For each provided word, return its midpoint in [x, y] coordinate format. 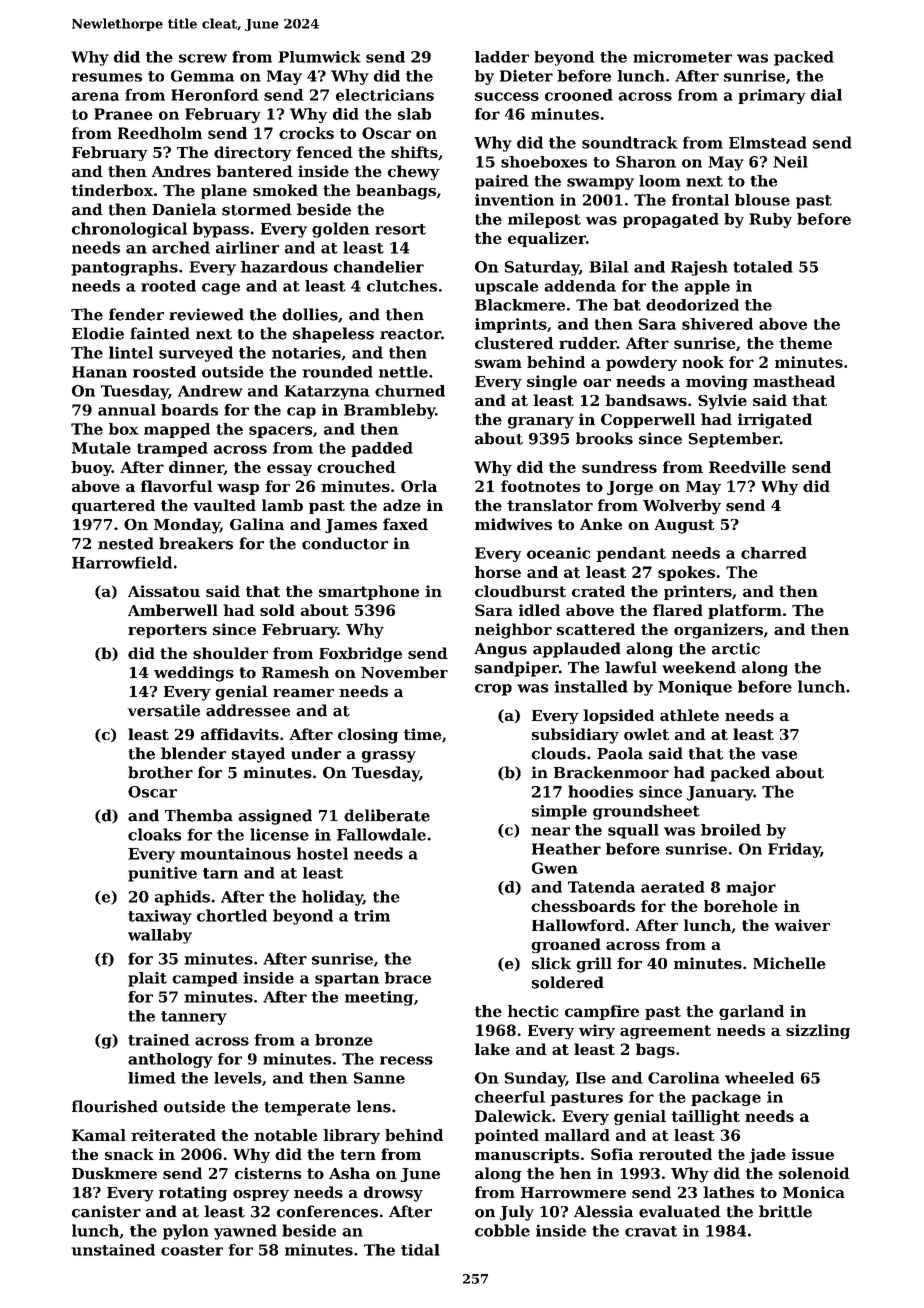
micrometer [682, 57]
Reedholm [160, 133]
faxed [405, 524]
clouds [558, 753]
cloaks [154, 834]
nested [126, 543]
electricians [385, 95]
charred [774, 553]
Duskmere [114, 1173]
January [720, 793]
